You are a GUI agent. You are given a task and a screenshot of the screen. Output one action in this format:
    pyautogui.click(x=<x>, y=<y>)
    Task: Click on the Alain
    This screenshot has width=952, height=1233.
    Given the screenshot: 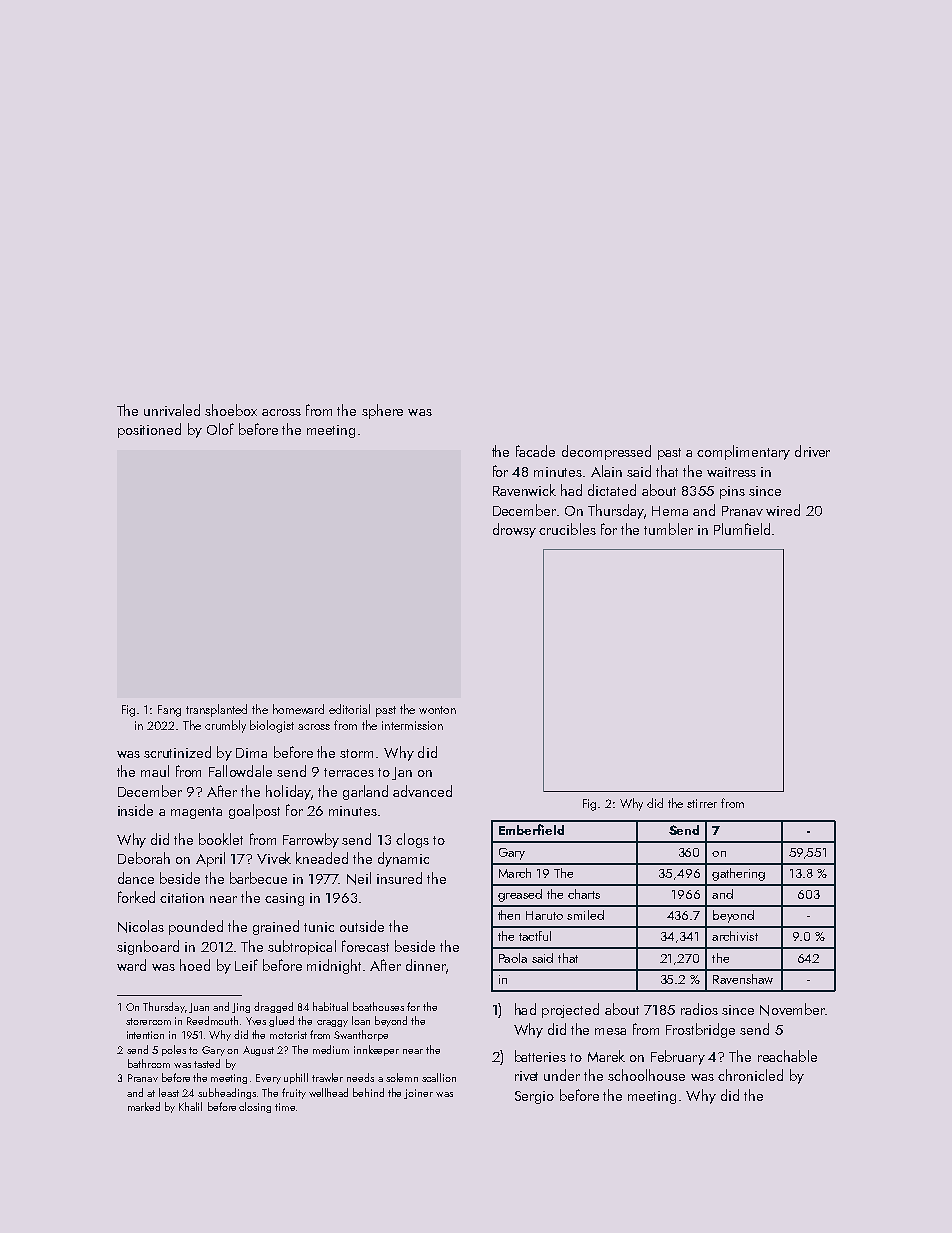 What is the action you would take?
    pyautogui.click(x=606, y=471)
